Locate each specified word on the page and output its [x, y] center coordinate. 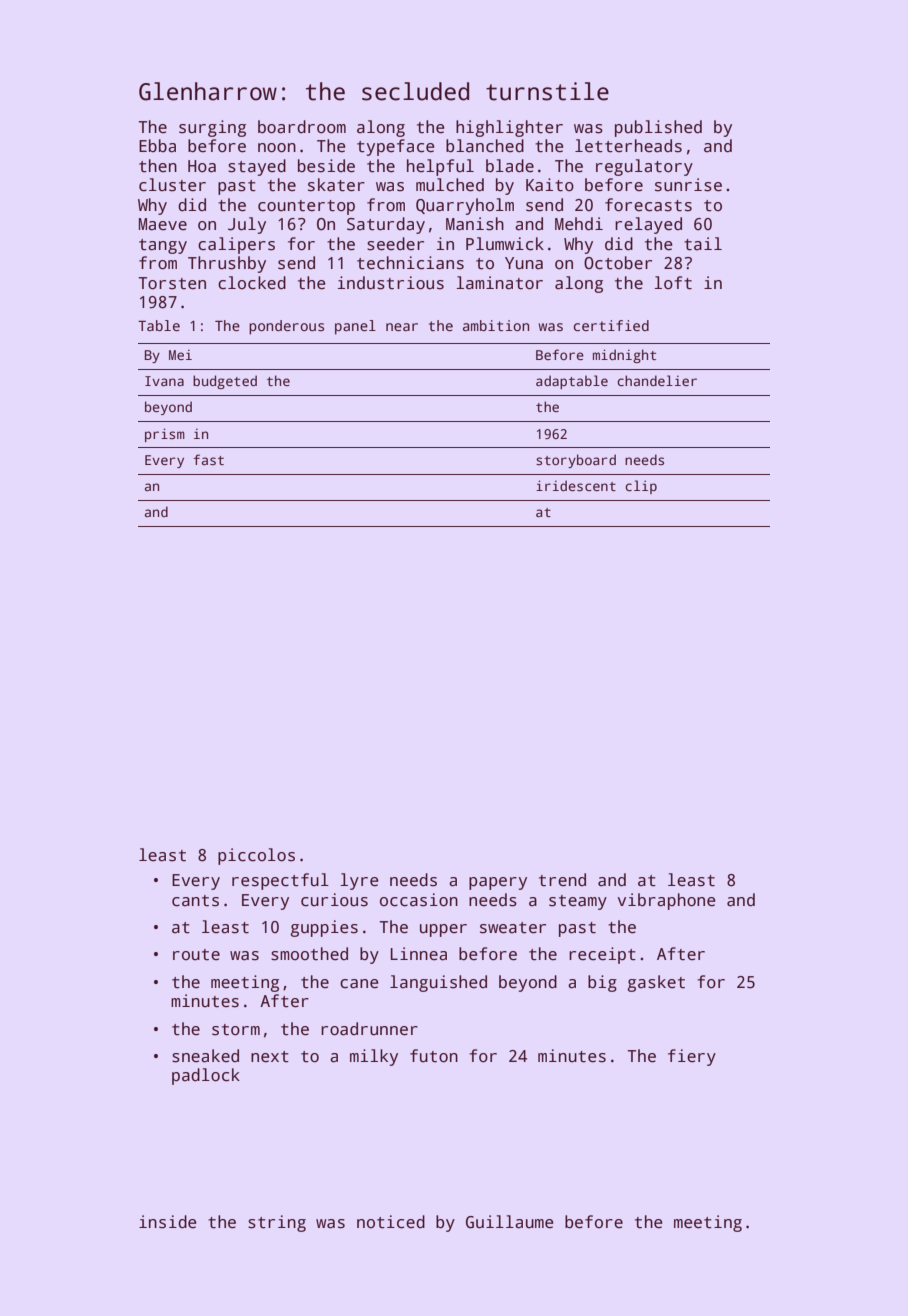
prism [165, 435]
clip [641, 487]
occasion [419, 900]
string [277, 1223]
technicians [410, 263]
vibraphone [667, 901]
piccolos [256, 856]
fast [208, 459]
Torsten [172, 283]
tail [703, 244]
